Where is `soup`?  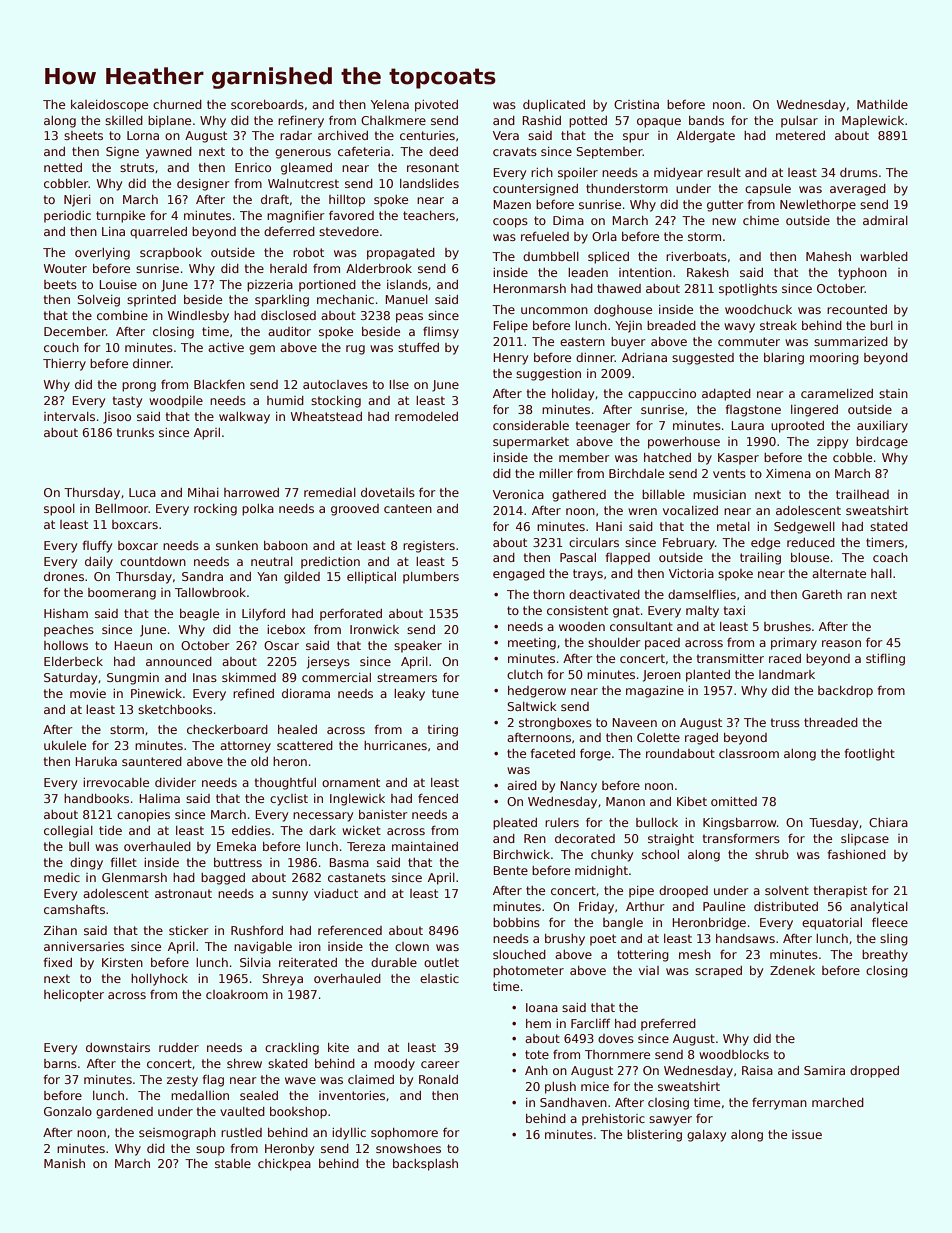
soup is located at coordinates (210, 1151).
